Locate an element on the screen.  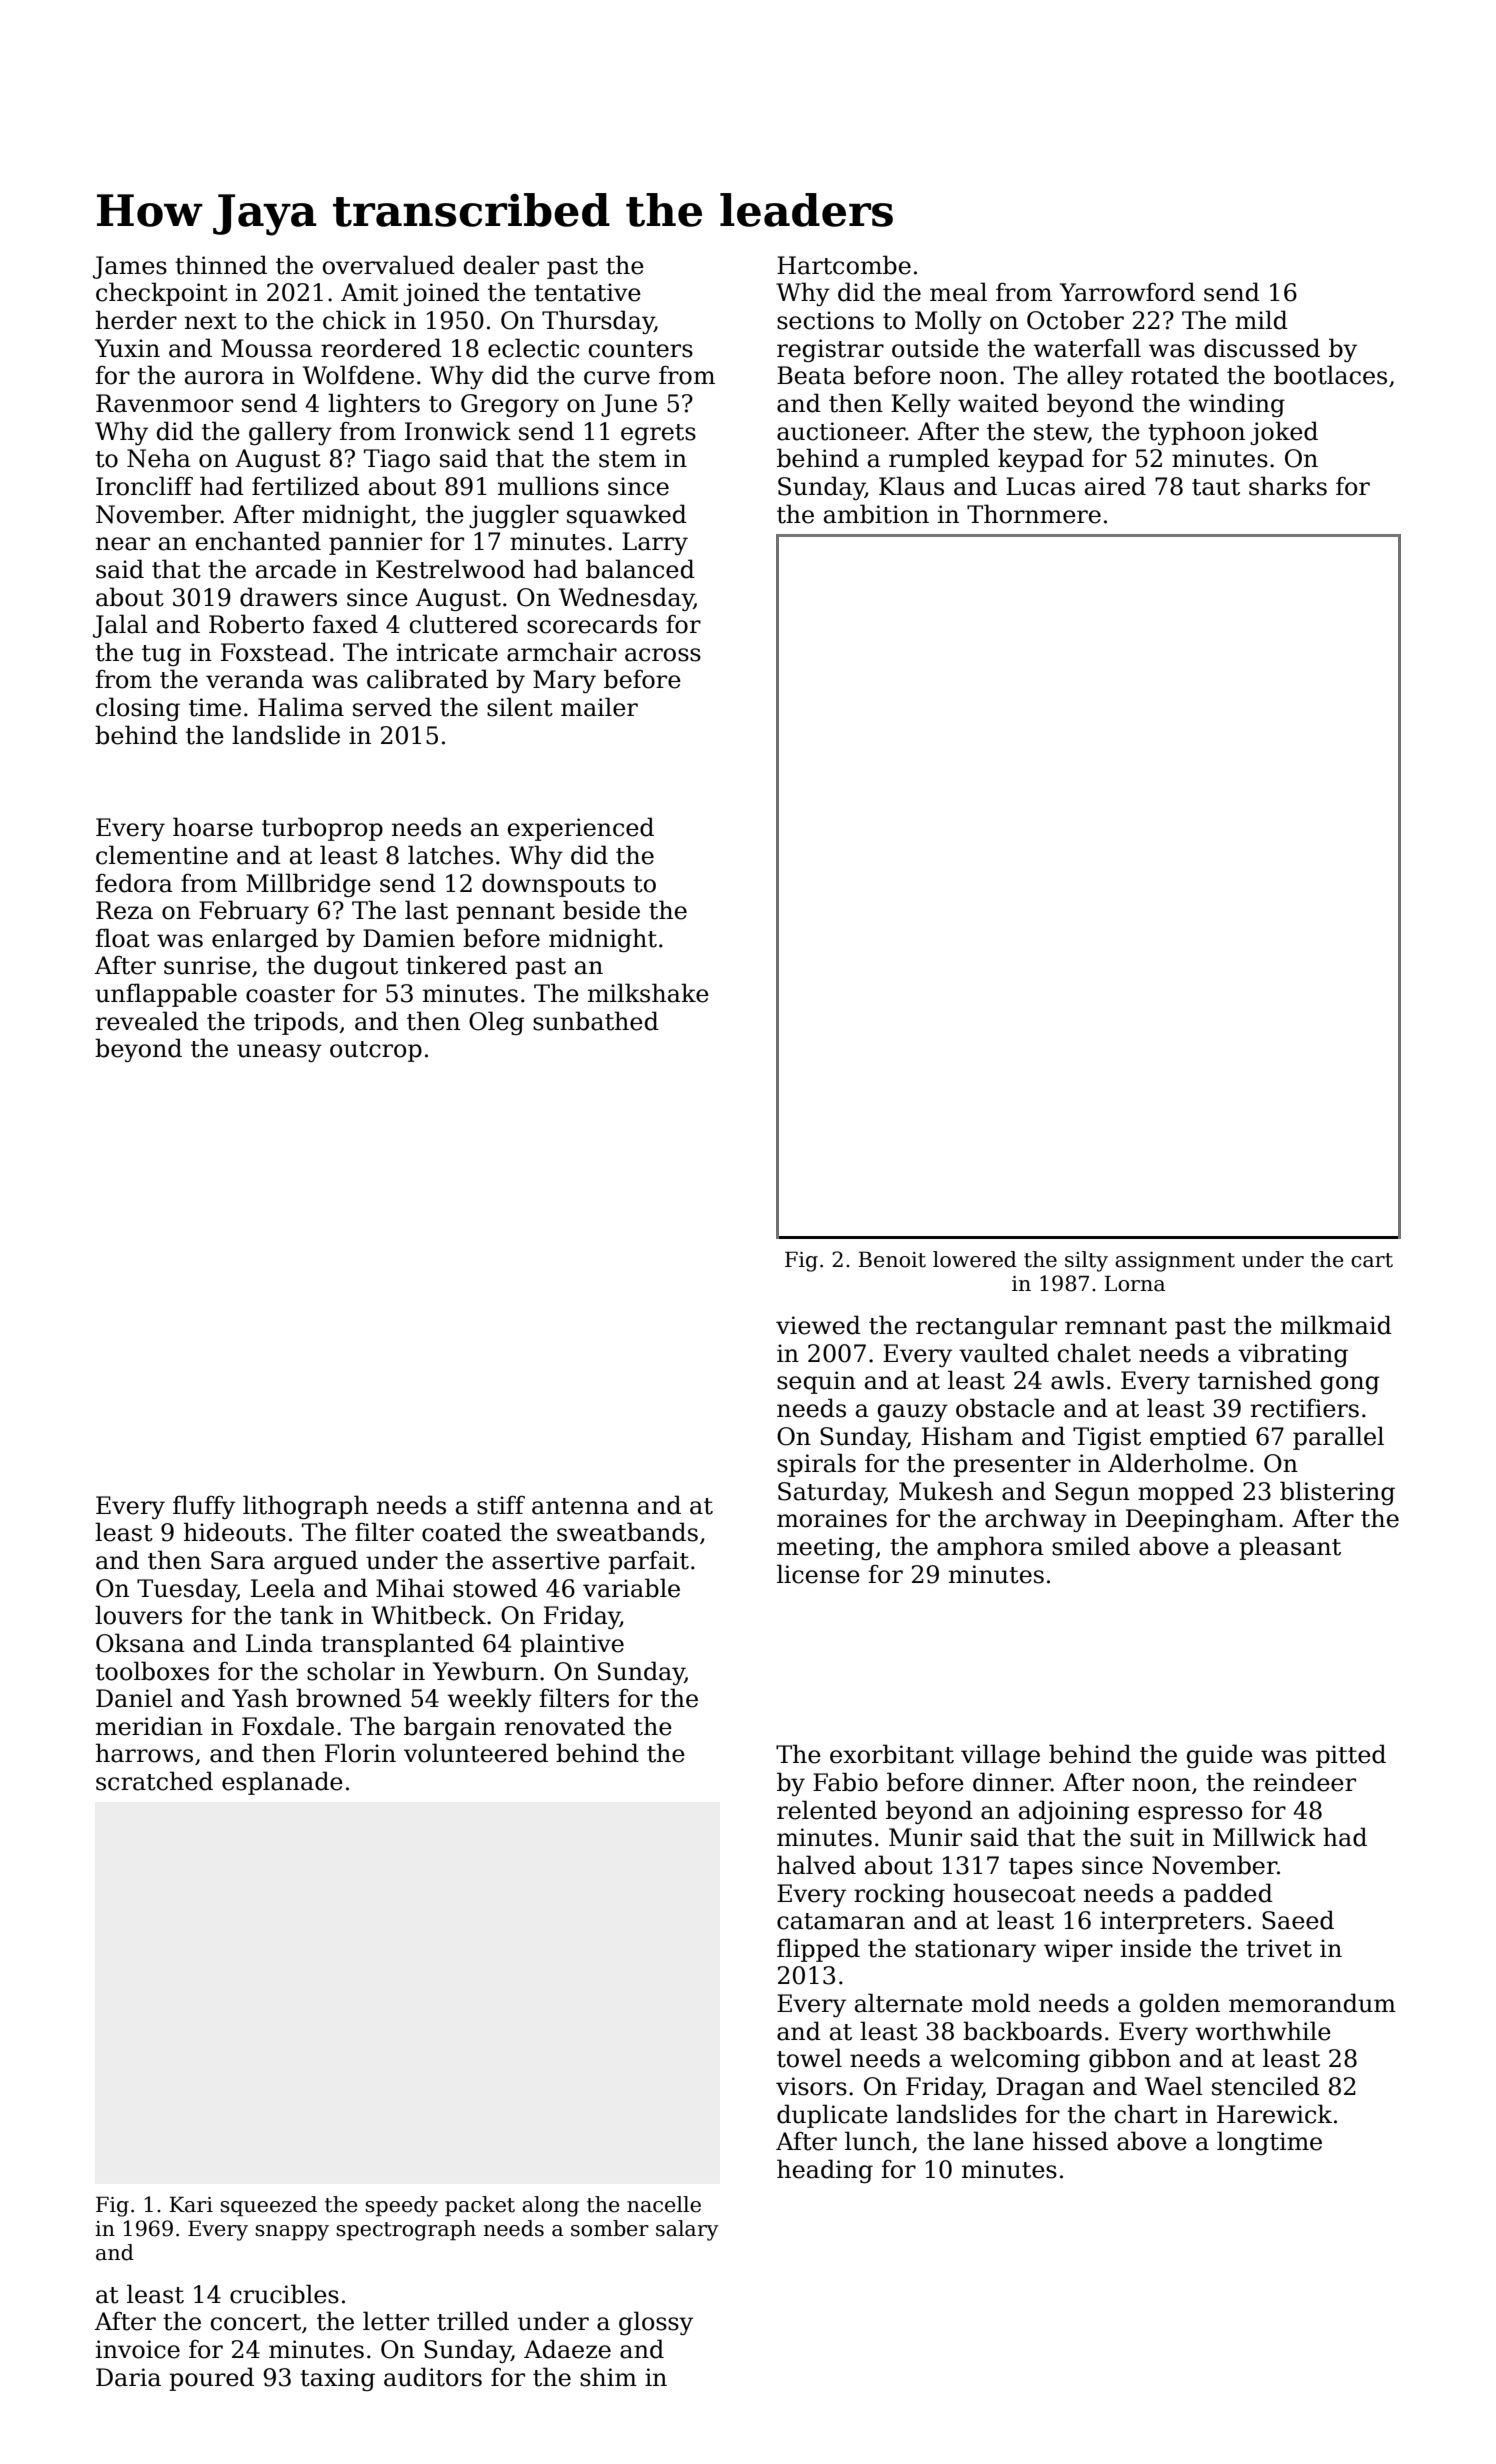
sharks is located at coordinates (1288, 486).
